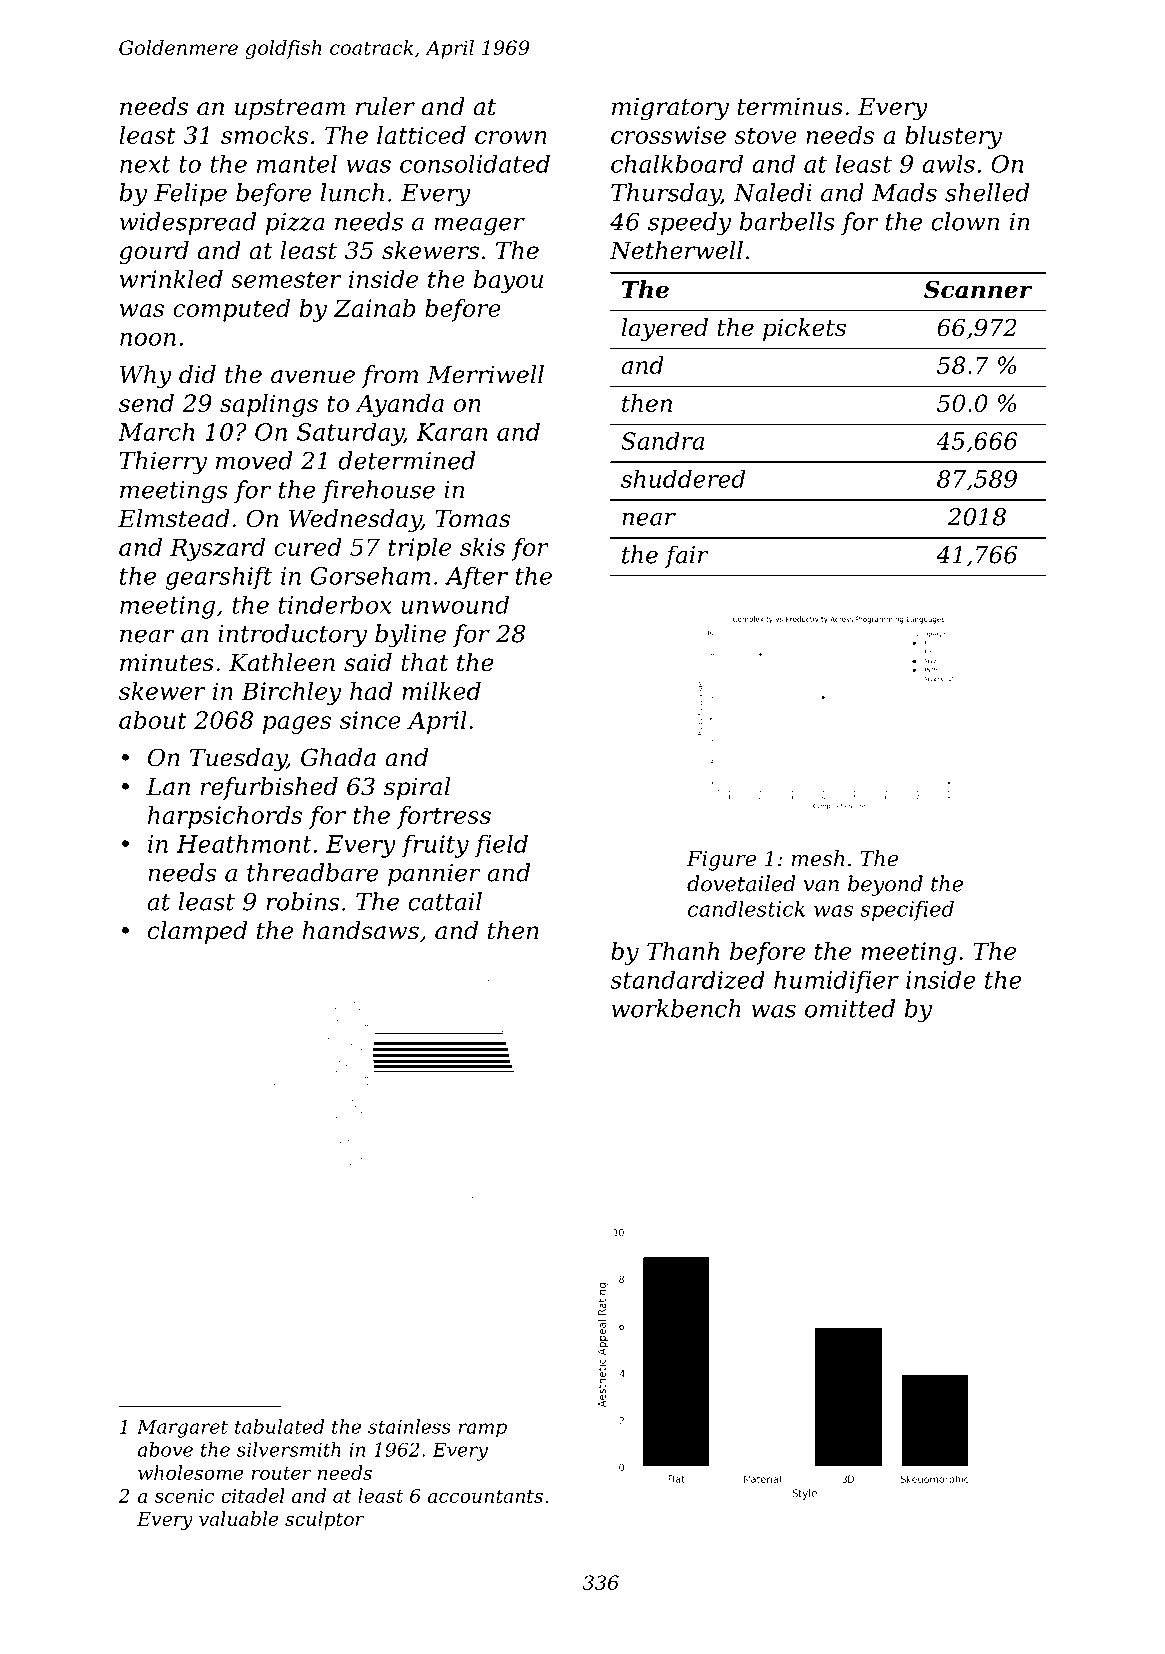  I want to click on widespread, so click(188, 223).
